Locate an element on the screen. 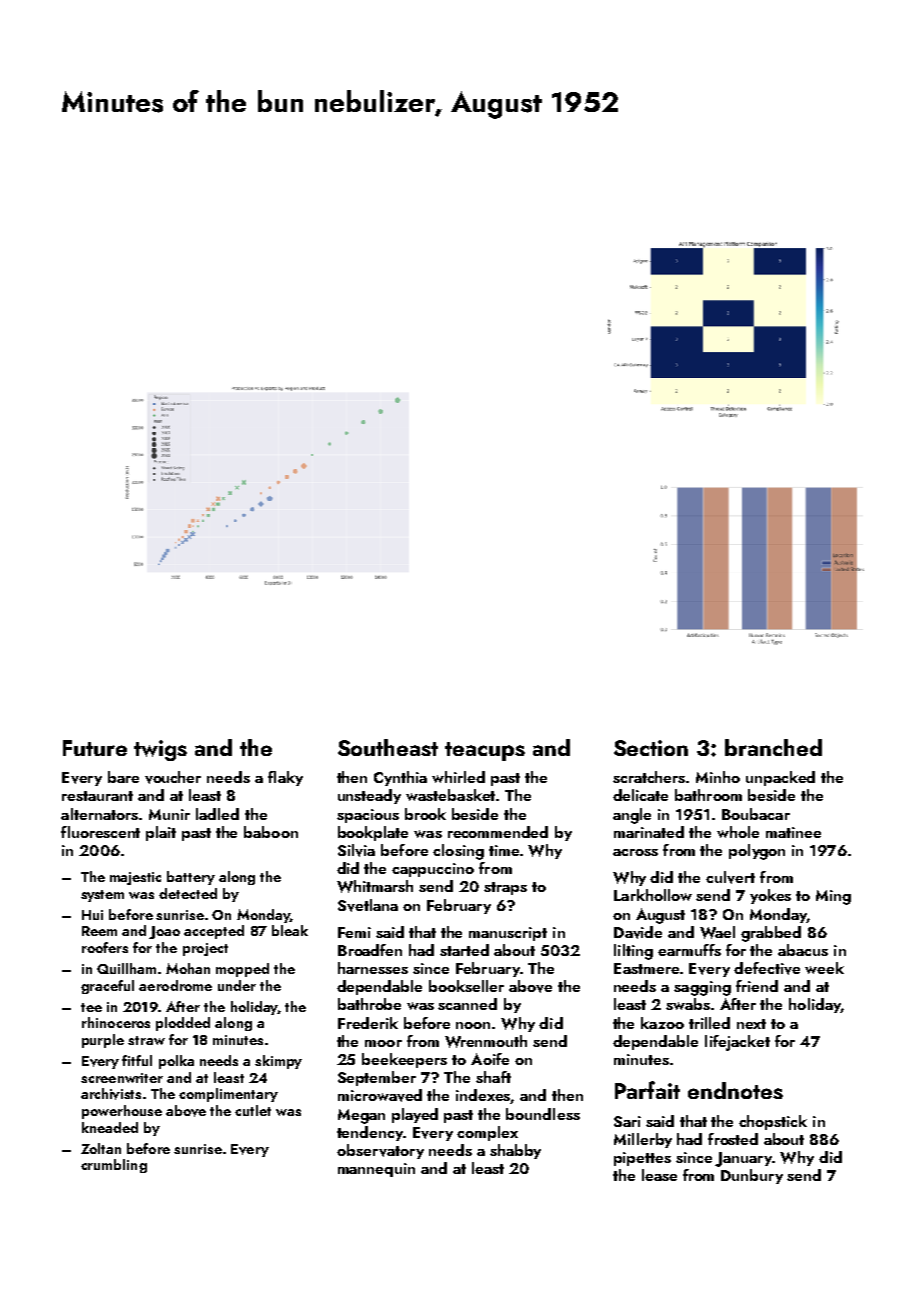  complex is located at coordinates (487, 1133).
